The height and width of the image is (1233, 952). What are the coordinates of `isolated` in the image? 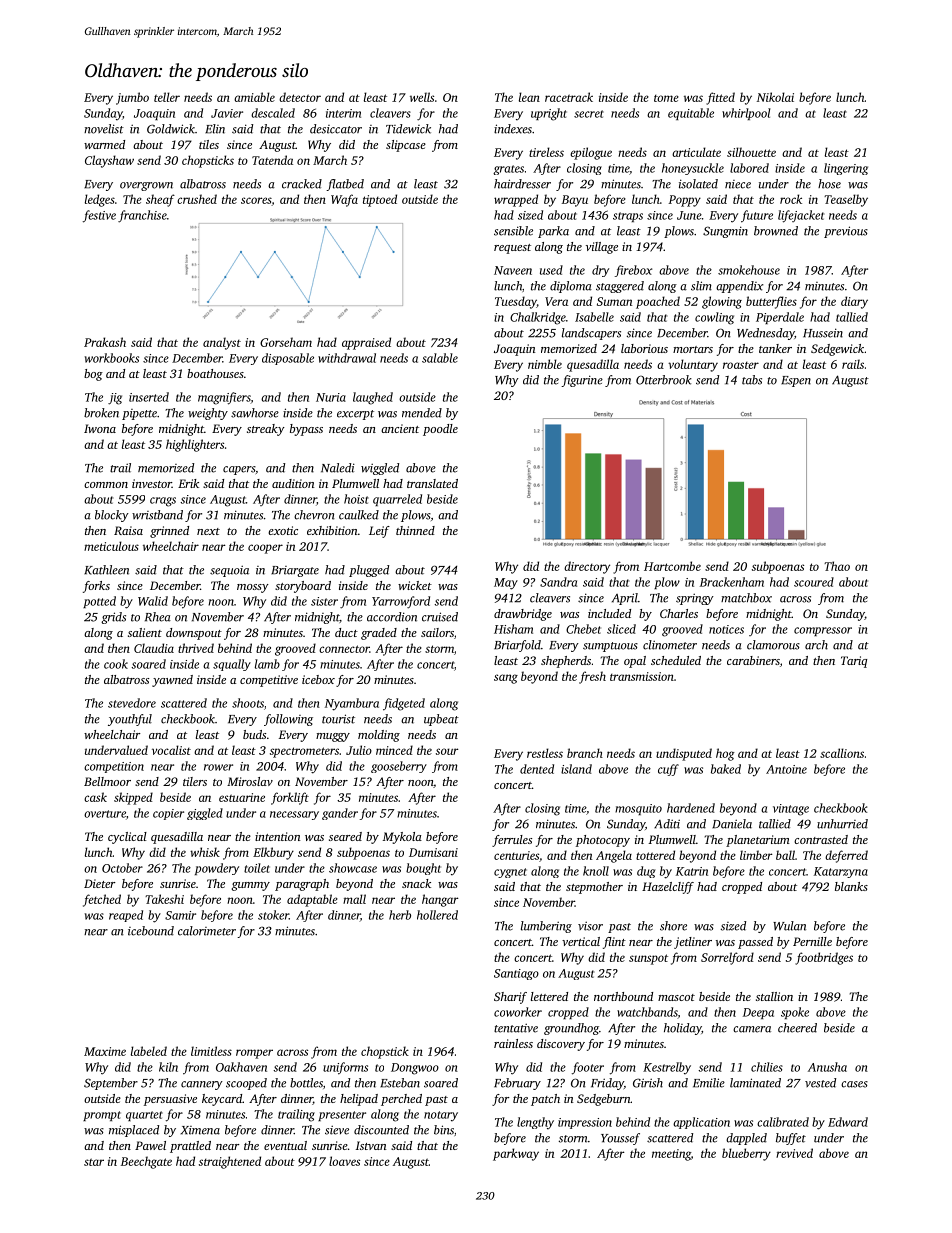 It's located at (698, 184).
